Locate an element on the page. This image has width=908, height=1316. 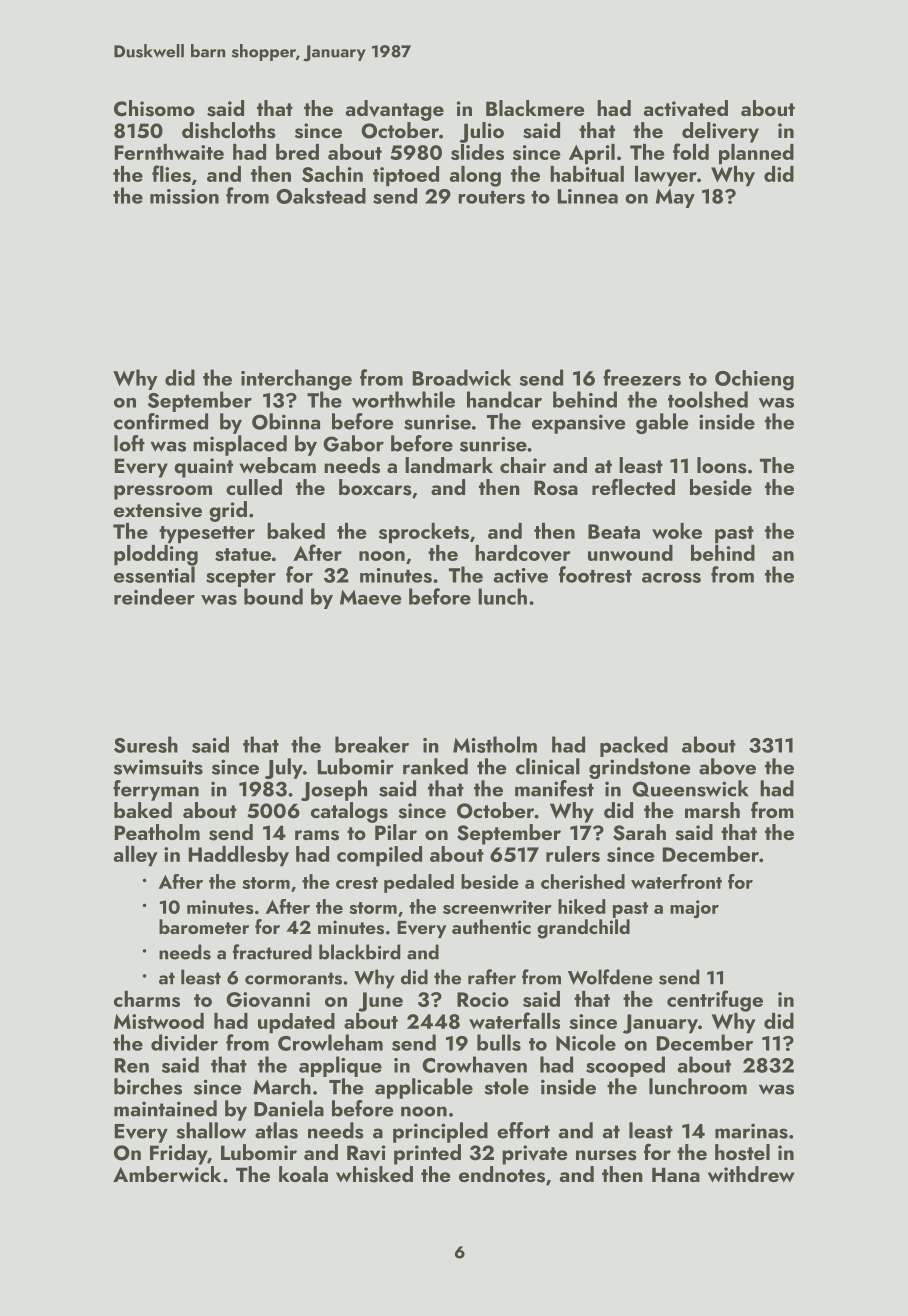
April is located at coordinates (592, 154).
